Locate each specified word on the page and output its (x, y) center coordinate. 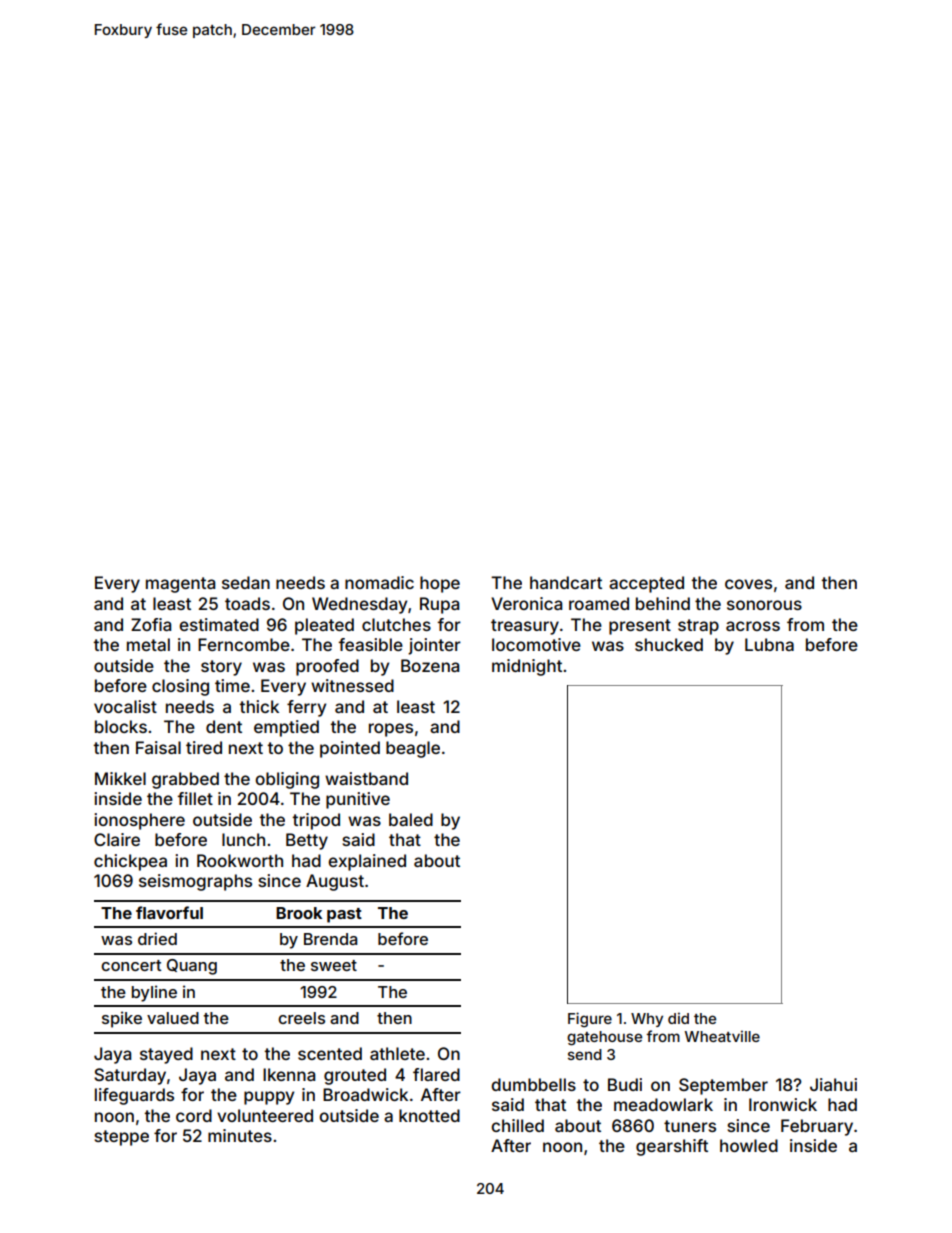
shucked (669, 644)
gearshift (672, 1147)
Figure (590, 1019)
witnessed (352, 685)
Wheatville (722, 1036)
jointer (434, 646)
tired (204, 747)
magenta (180, 585)
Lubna (769, 644)
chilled (517, 1125)
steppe (121, 1138)
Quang (192, 967)
